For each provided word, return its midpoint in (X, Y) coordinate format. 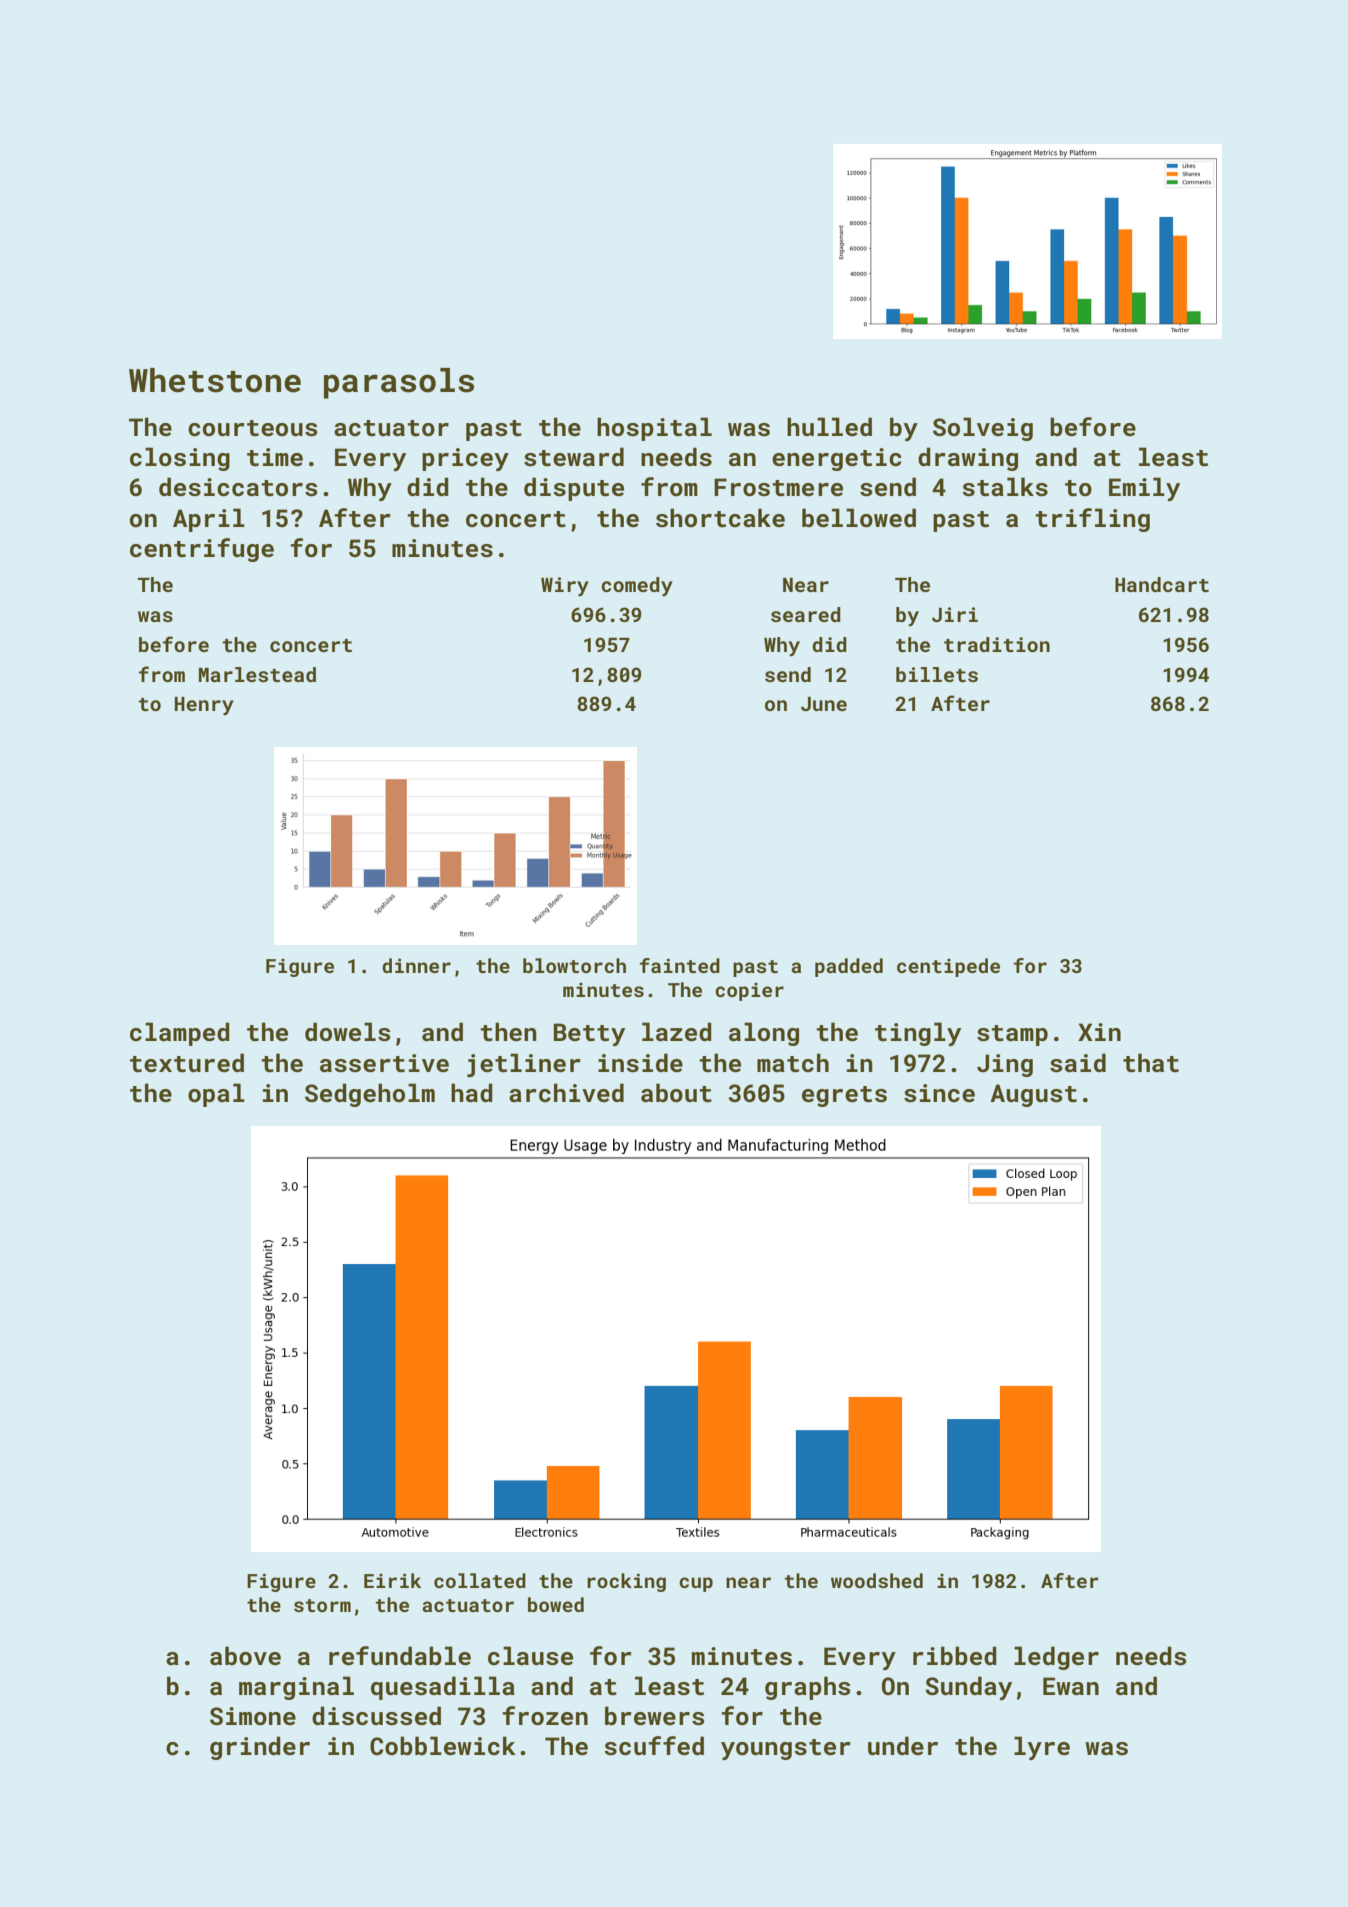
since (939, 1093)
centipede (948, 967)
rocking (626, 1582)
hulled (829, 426)
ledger (1056, 1658)
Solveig (983, 429)
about (676, 1093)
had (472, 1092)
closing (180, 459)
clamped (180, 1034)
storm (322, 1605)
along (764, 1034)
